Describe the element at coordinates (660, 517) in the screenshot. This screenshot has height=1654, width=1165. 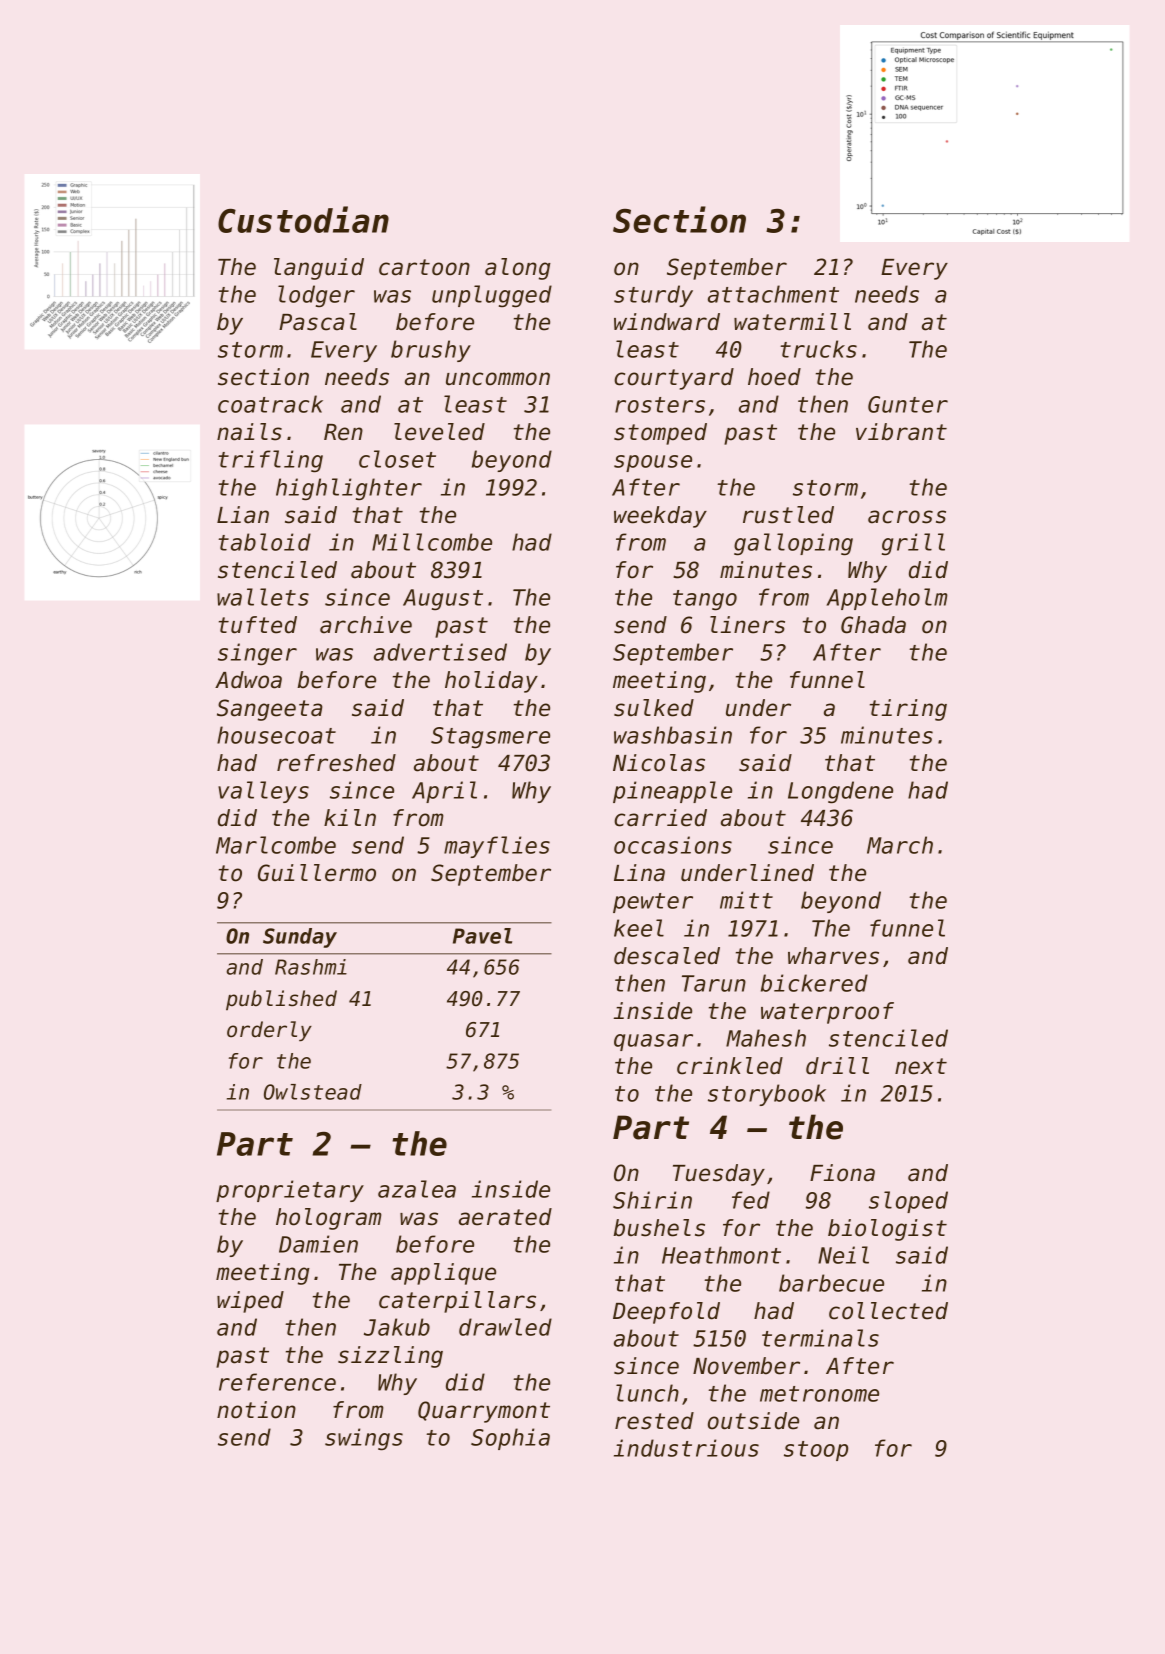
I see `weekday` at that location.
